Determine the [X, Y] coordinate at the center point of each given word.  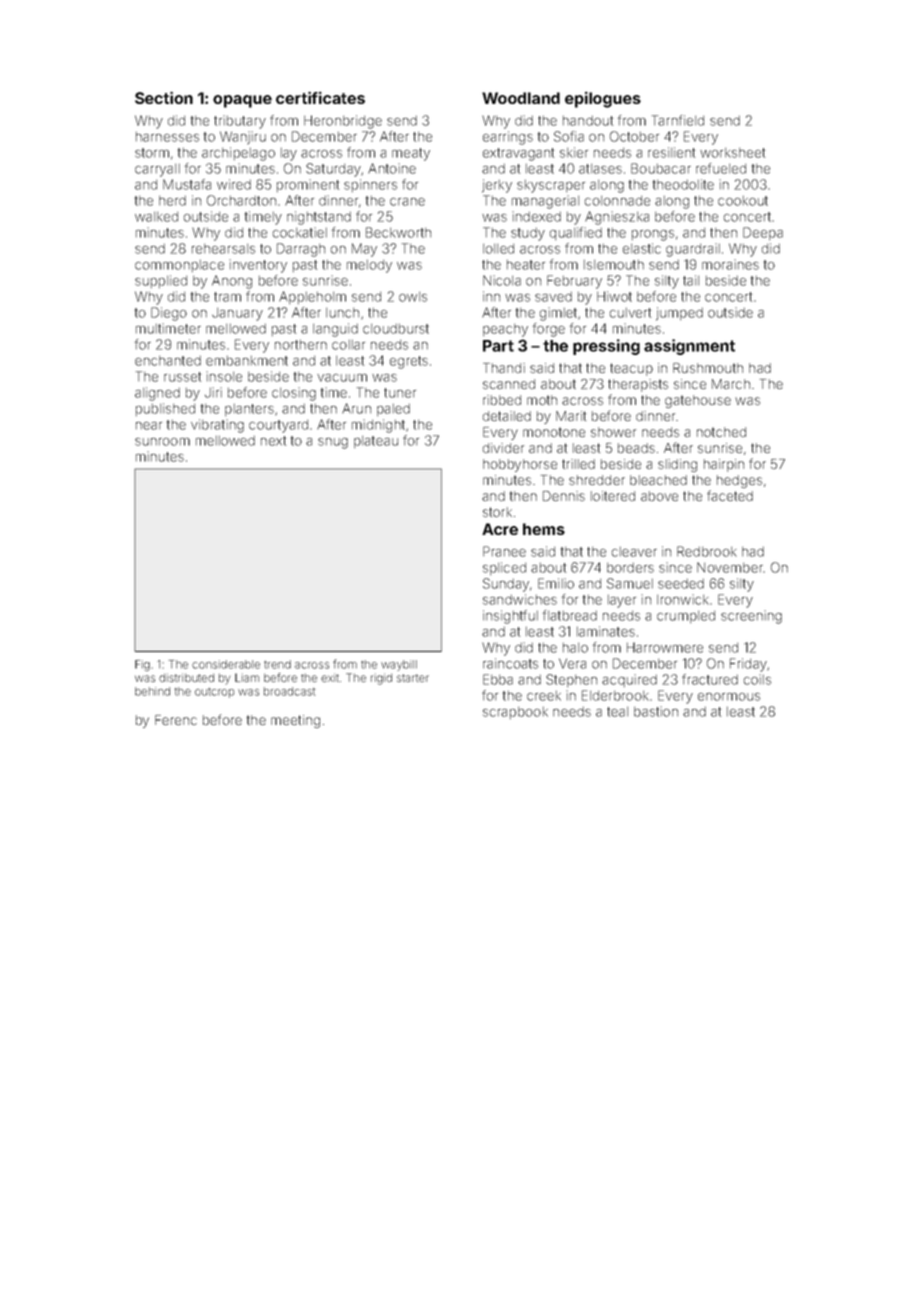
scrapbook [515, 713]
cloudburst [396, 329]
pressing [606, 347]
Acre [500, 529]
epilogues [603, 100]
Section [164, 97]
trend [277, 664]
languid [335, 330]
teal [617, 712]
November [730, 567]
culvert [630, 313]
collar [348, 345]
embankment [247, 361]
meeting [295, 721]
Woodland [521, 98]
